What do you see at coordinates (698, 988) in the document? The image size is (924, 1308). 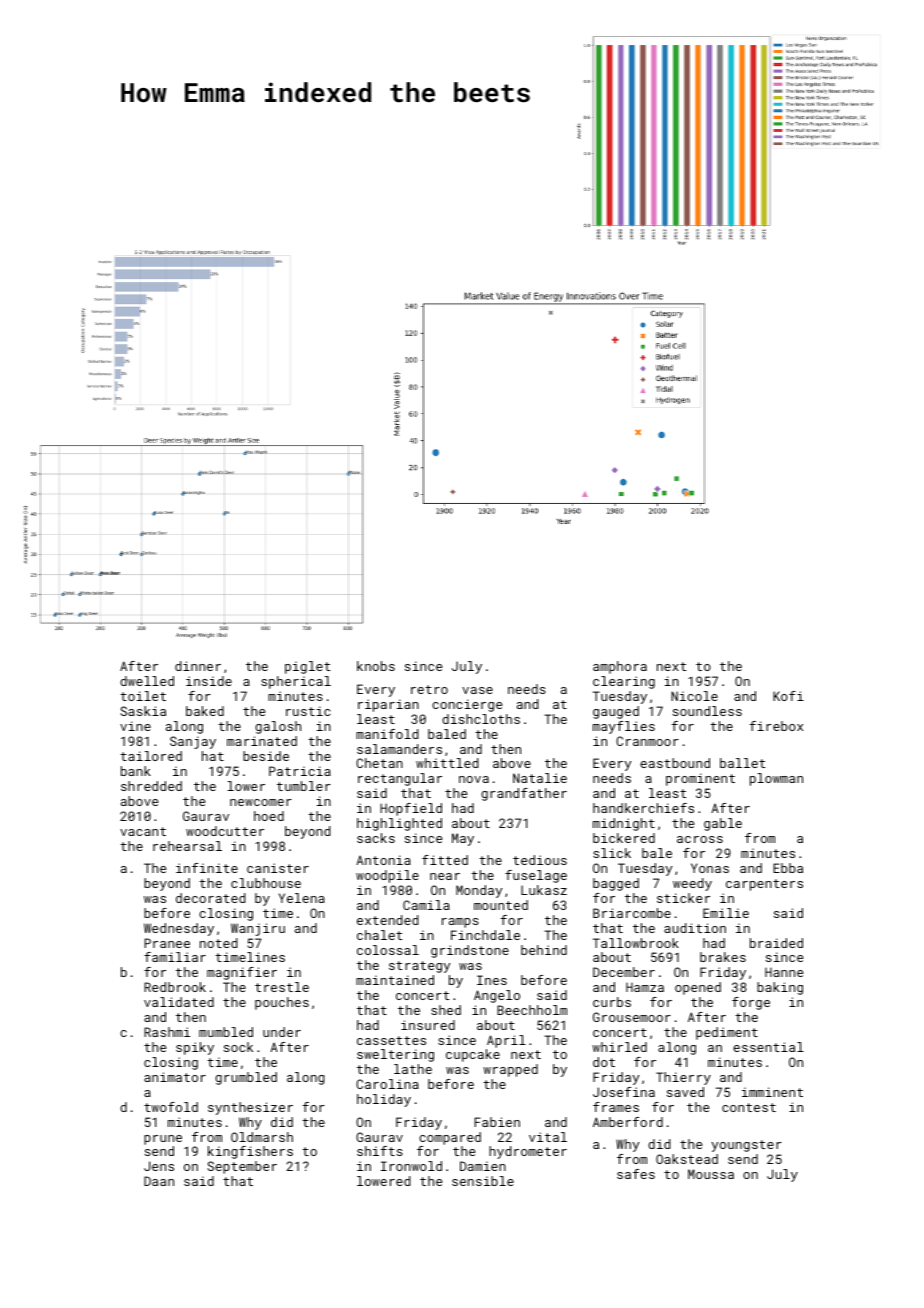 I see `opened` at bounding box center [698, 988].
